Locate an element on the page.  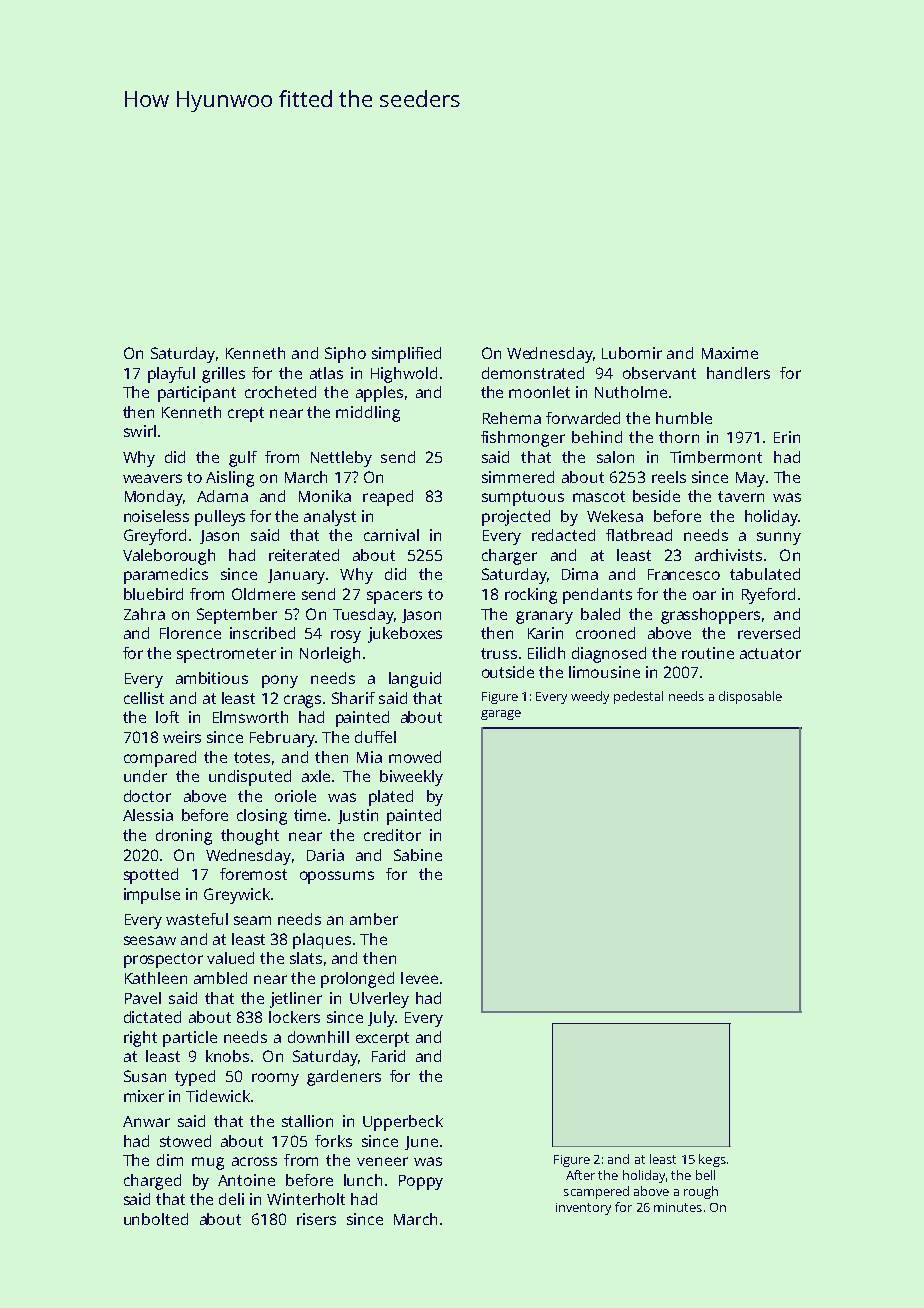
Dima is located at coordinates (580, 574).
